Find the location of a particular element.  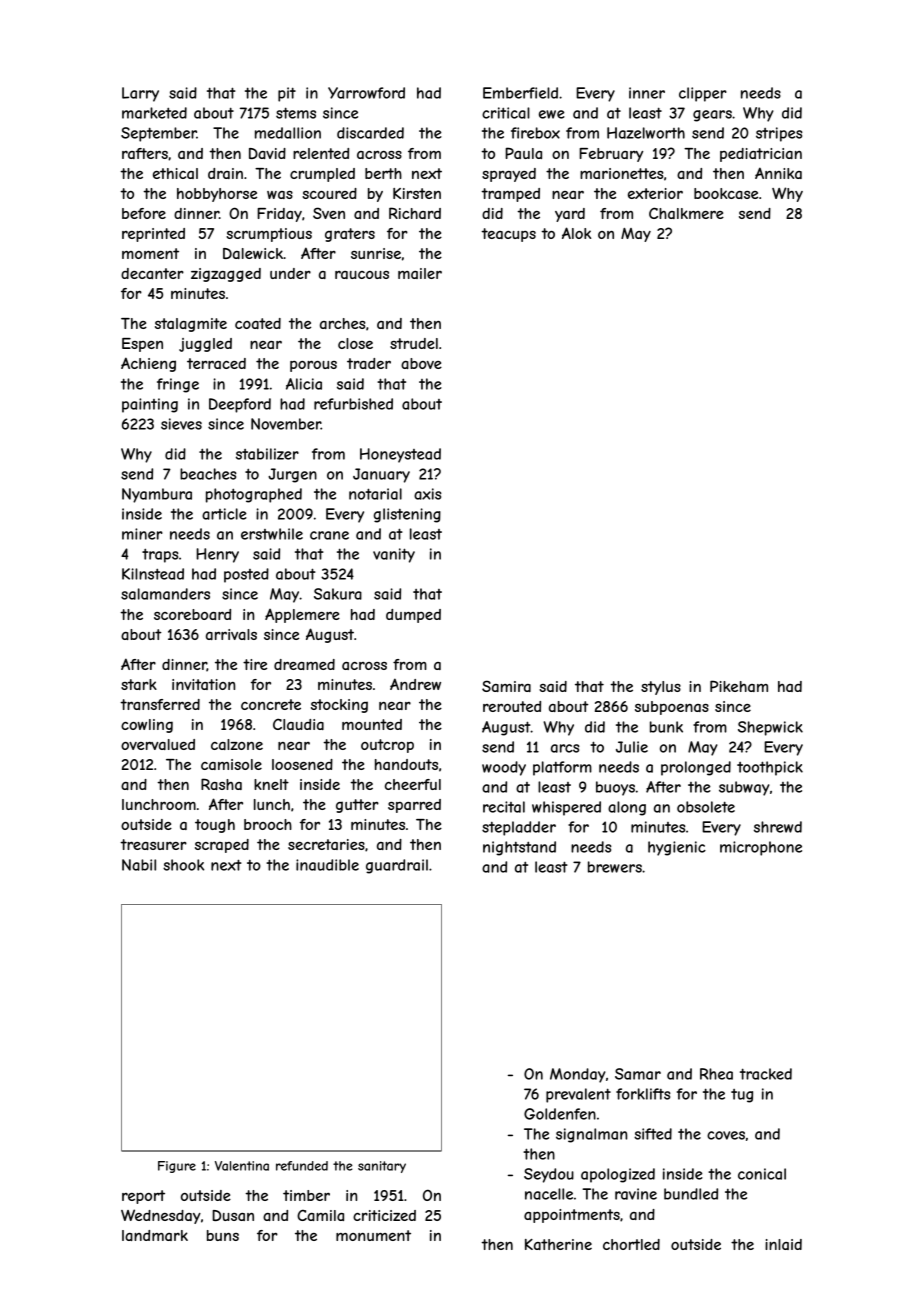

sparred is located at coordinates (414, 806).
